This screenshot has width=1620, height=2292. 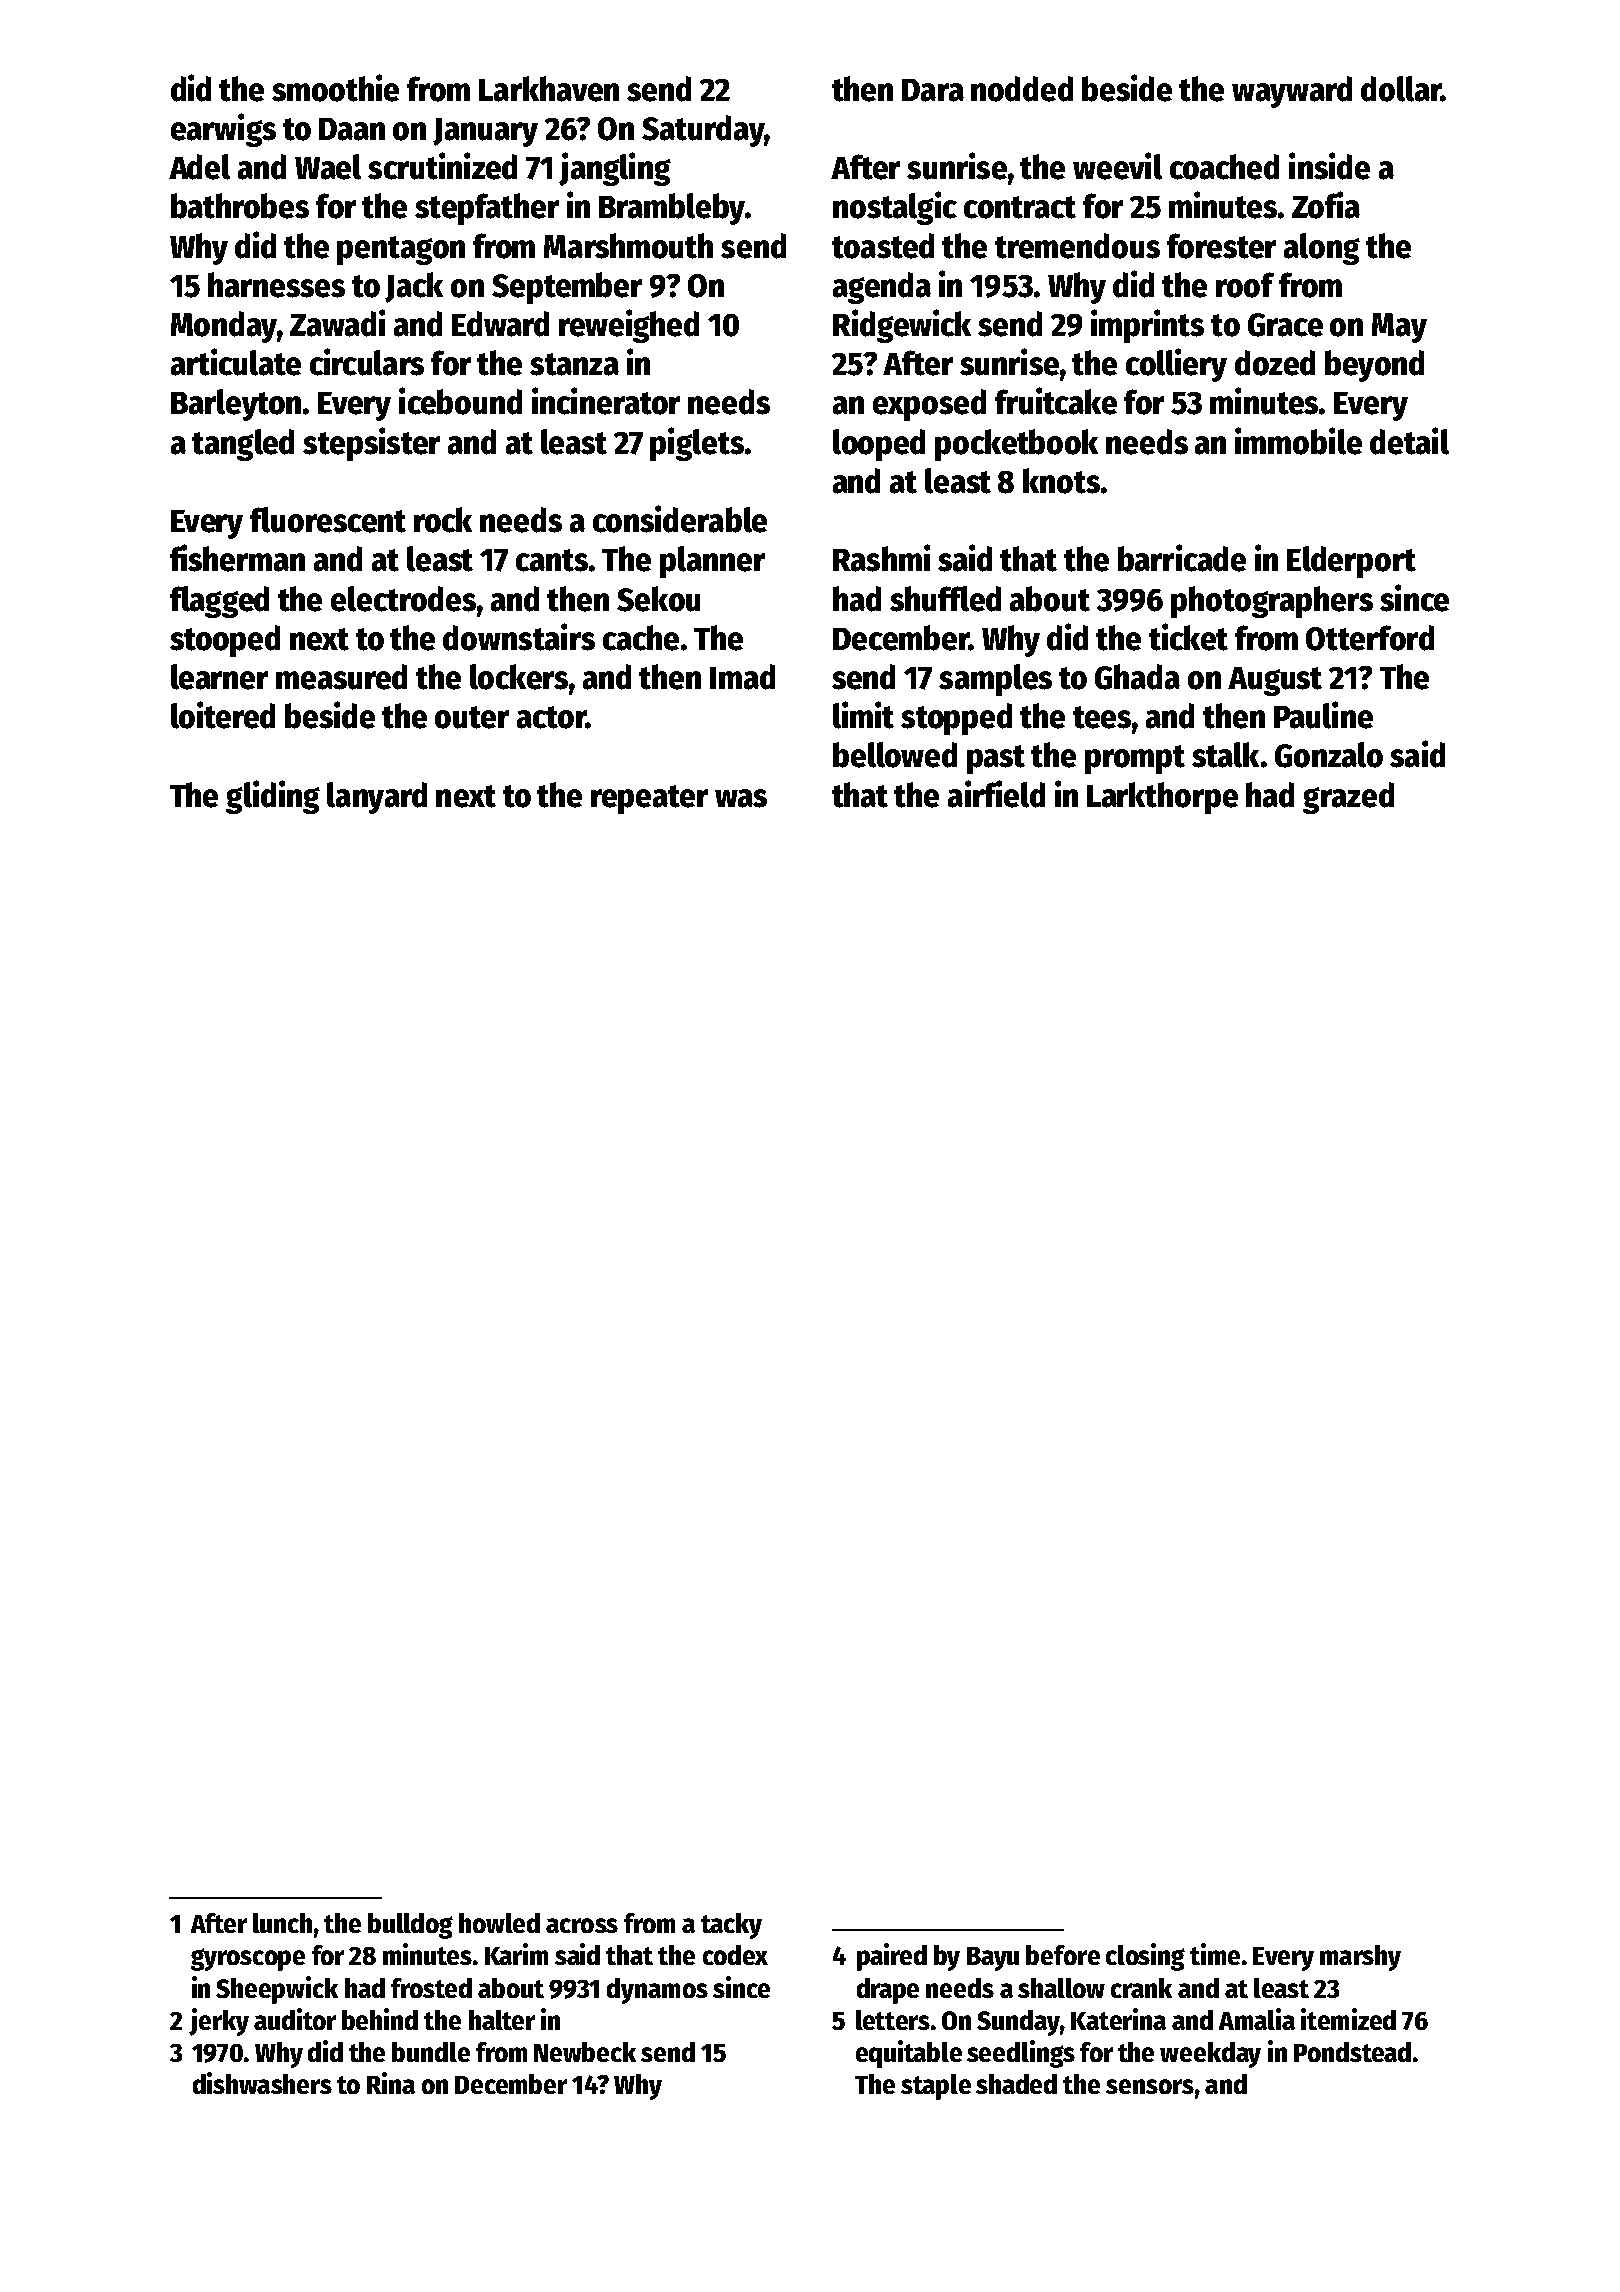 I want to click on jerky, so click(x=219, y=2022).
